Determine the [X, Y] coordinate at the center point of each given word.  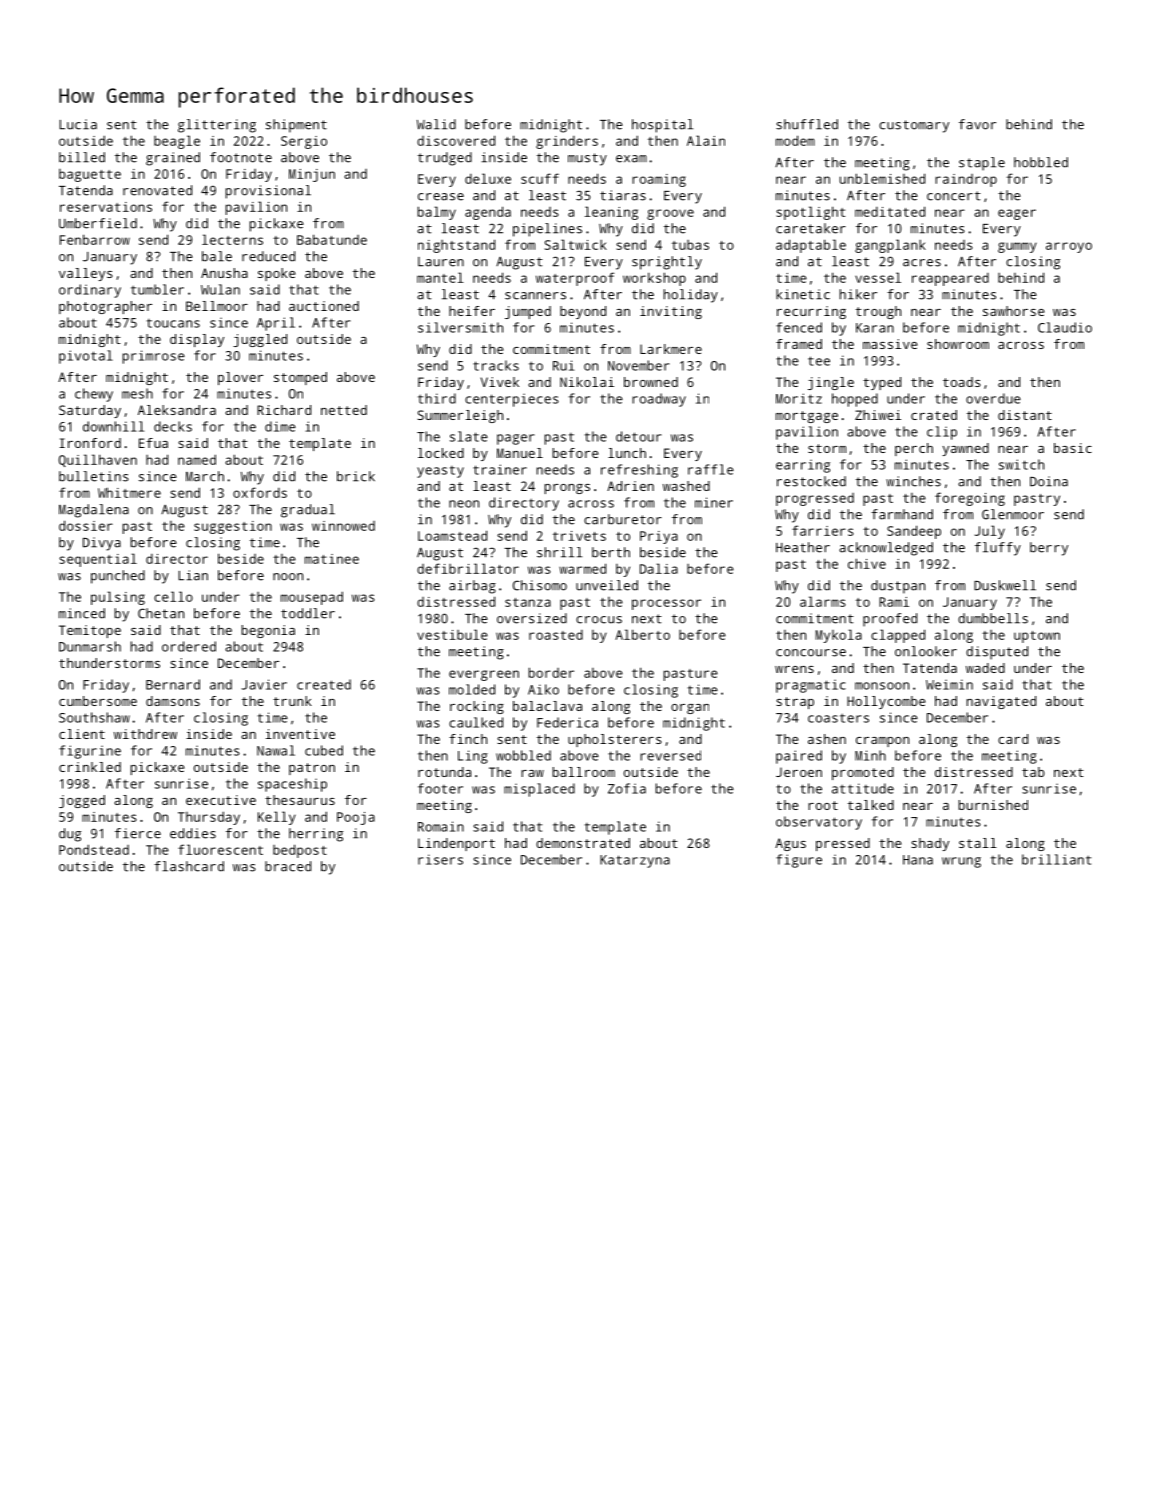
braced [288, 866]
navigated [1001, 702]
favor [977, 124]
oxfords [260, 492]
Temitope [90, 631]
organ [690, 709]
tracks [496, 365]
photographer [105, 307]
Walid [436, 124]
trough [878, 312]
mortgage [807, 417]
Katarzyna [635, 861]
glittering [217, 126]
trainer [500, 469]
